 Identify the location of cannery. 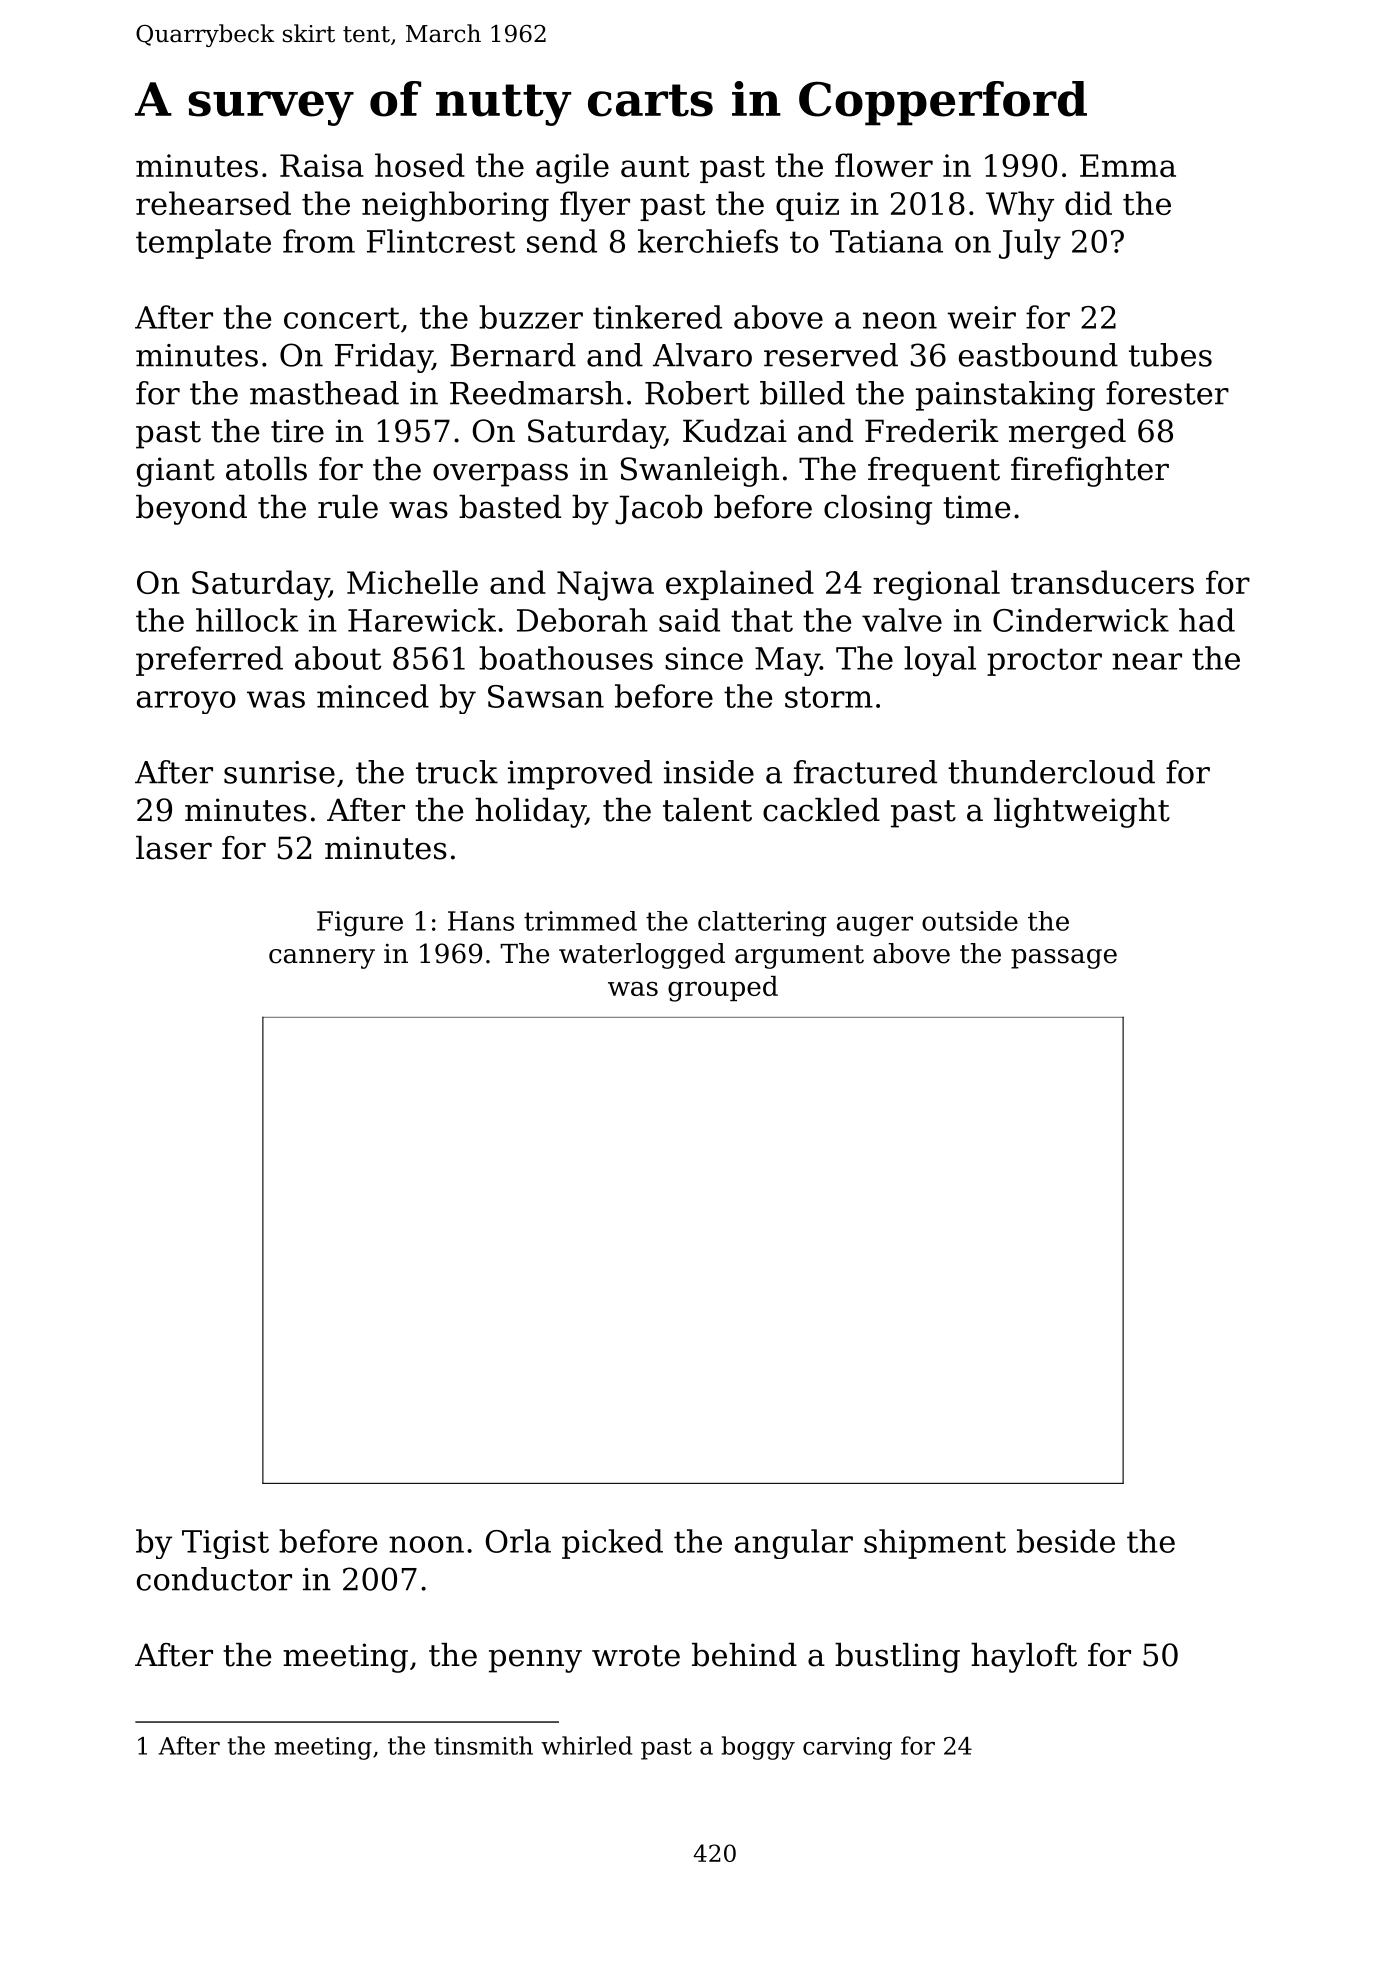
(322, 959).
